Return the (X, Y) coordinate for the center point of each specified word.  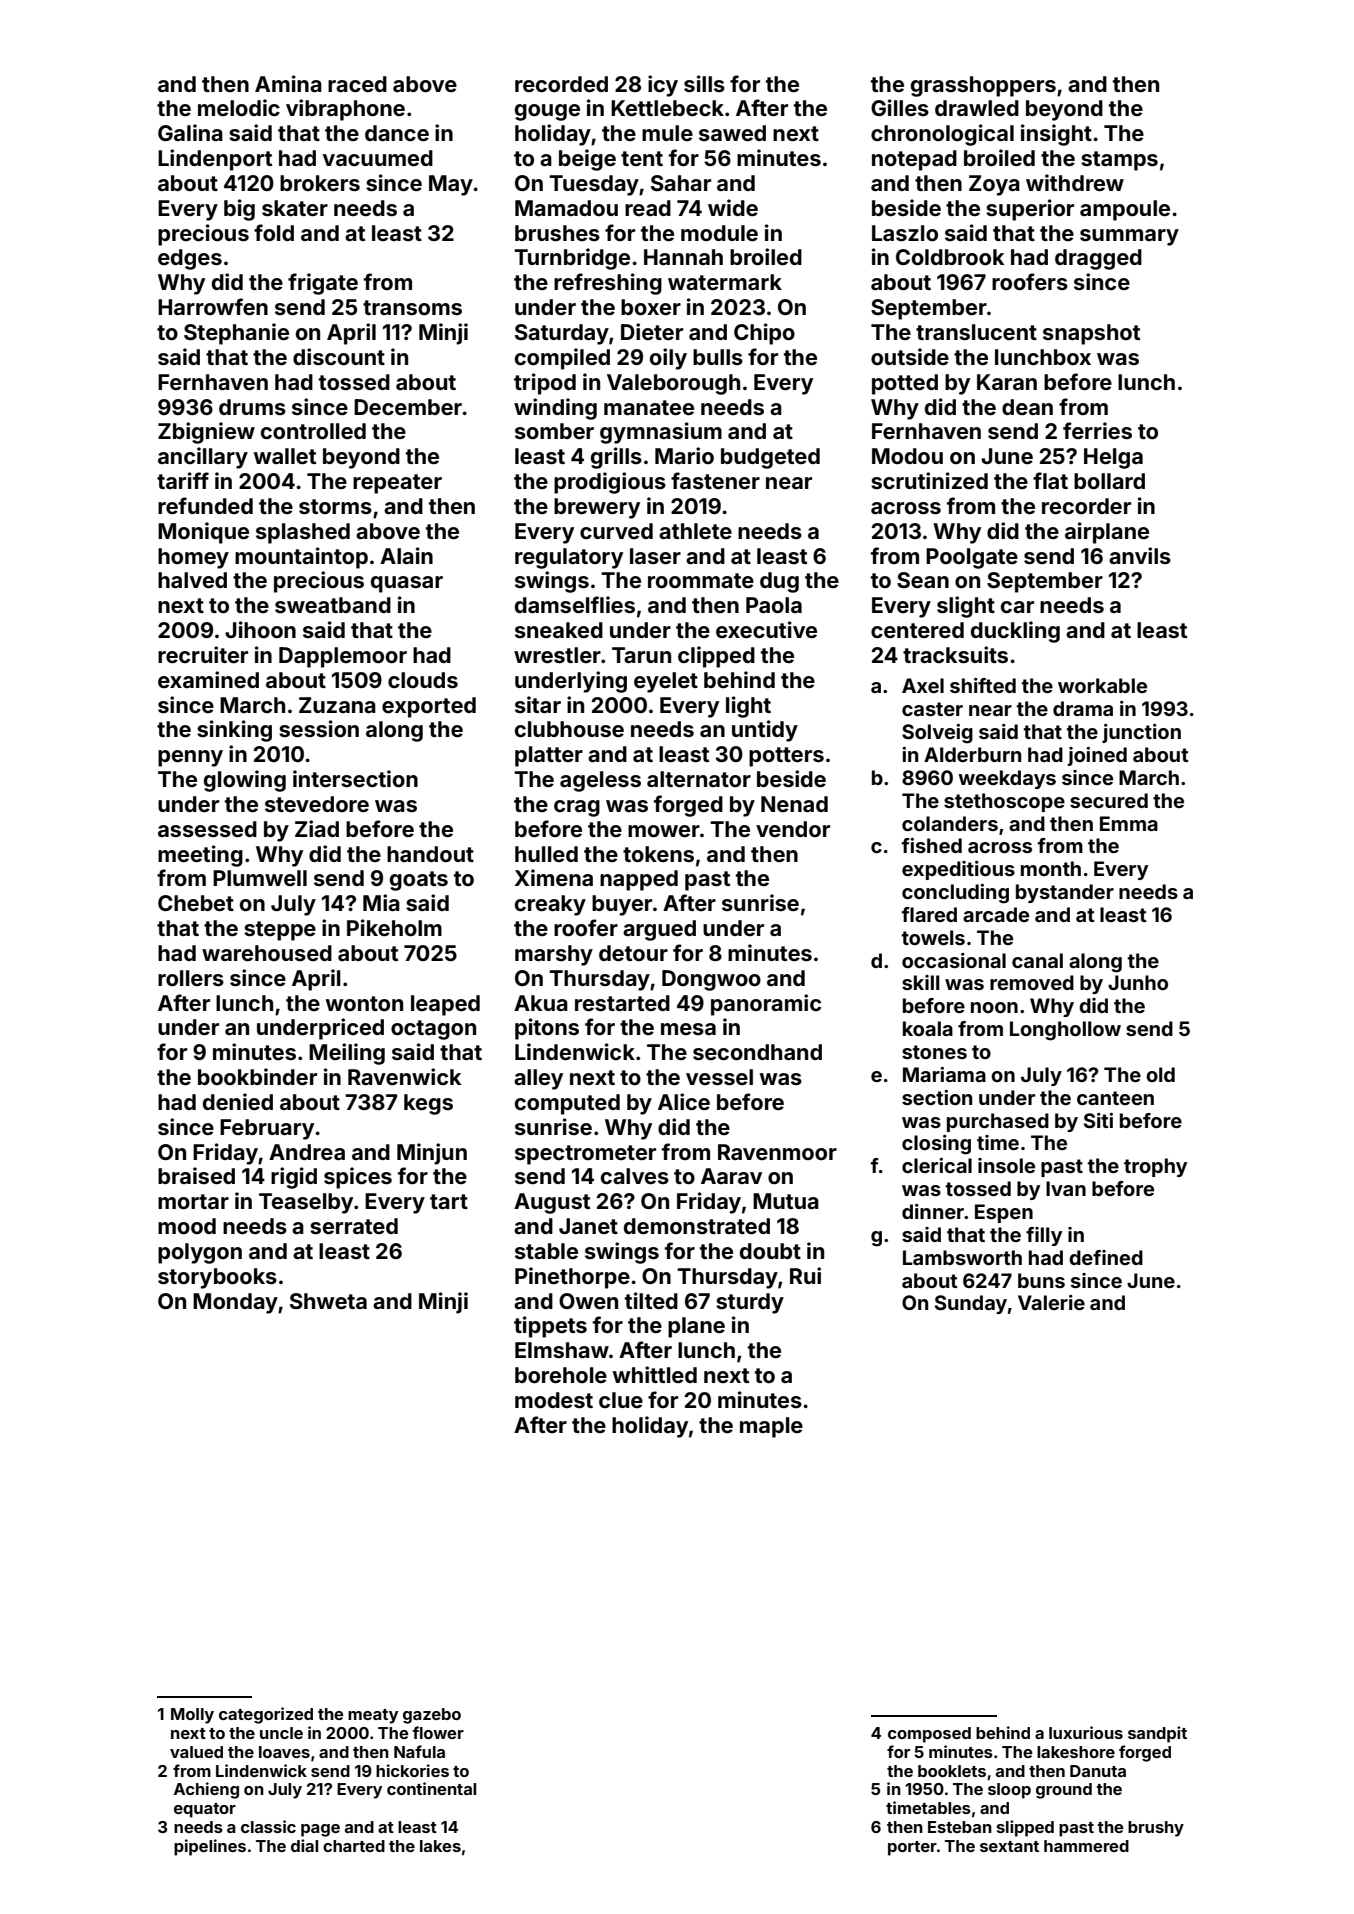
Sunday (971, 1304)
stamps (1119, 161)
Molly (192, 1716)
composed (929, 1735)
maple (771, 1427)
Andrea (307, 1152)
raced (357, 84)
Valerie (1051, 1302)
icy (663, 86)
